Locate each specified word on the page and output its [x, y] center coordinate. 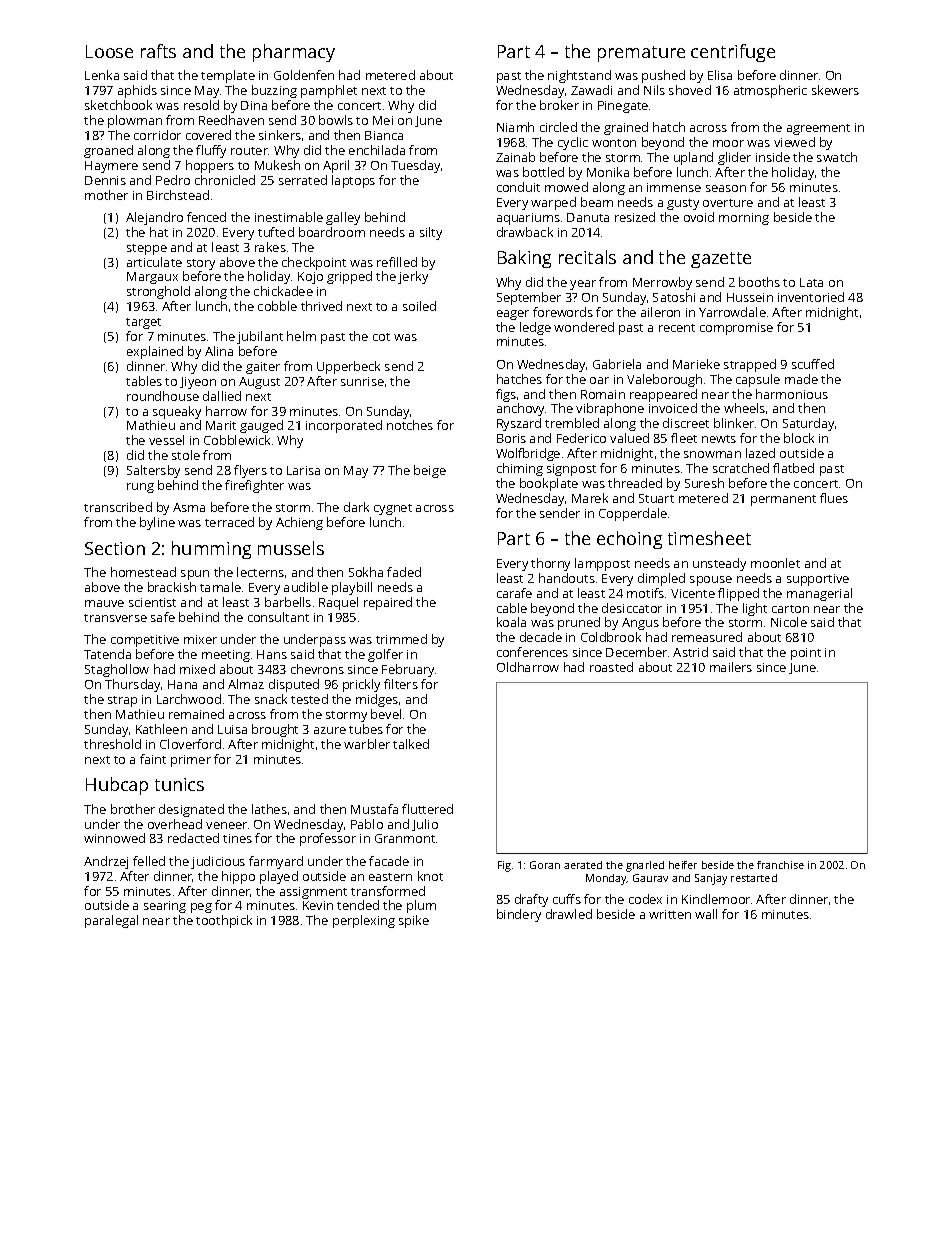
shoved [690, 90]
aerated [583, 865]
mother [106, 195]
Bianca [384, 135]
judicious [218, 862]
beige [430, 471]
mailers [731, 667]
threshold [112, 744]
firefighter [254, 486]
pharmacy [294, 53]
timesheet [709, 538]
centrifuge [733, 53]
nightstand [579, 76]
